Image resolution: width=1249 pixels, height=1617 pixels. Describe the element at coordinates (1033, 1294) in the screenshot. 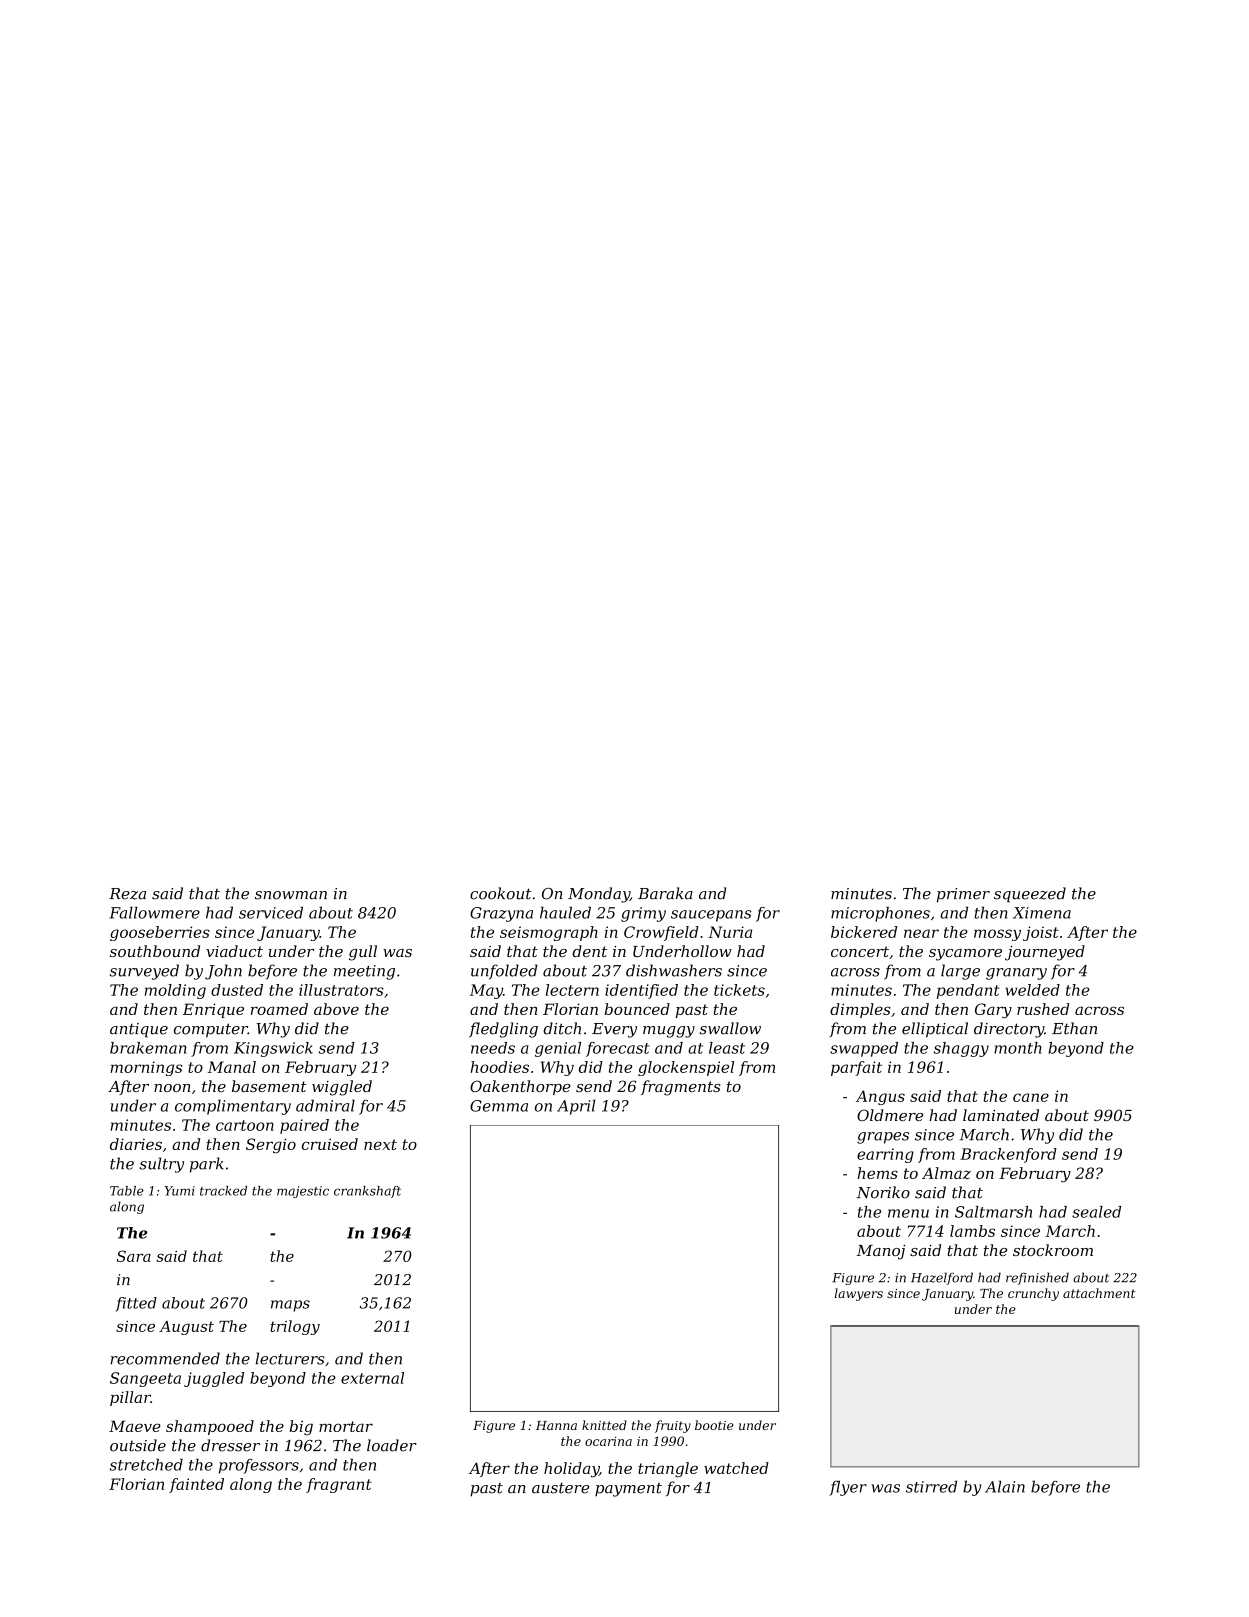

I see `crunchy` at that location.
